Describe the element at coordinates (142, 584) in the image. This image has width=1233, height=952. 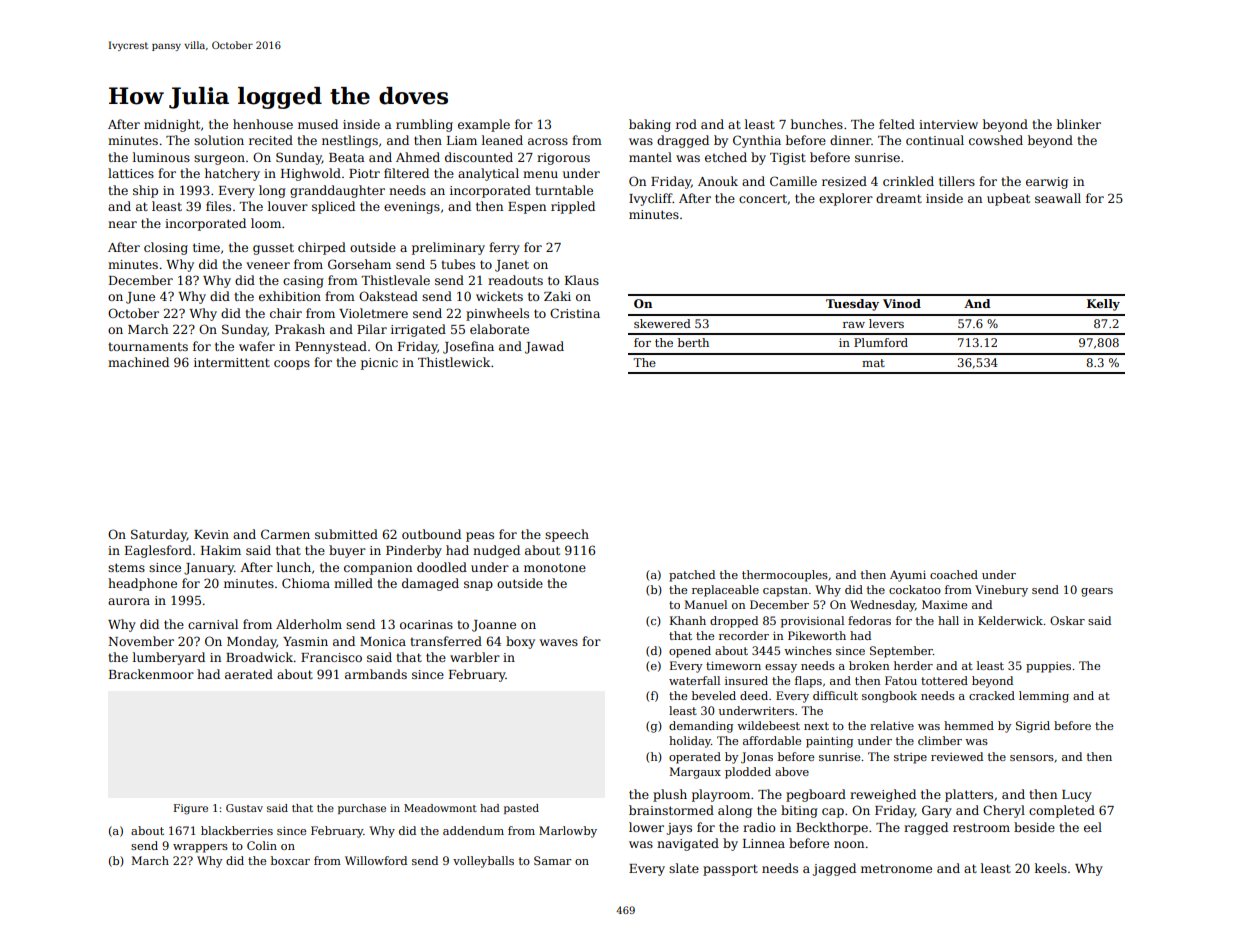
I see `headphone` at that location.
